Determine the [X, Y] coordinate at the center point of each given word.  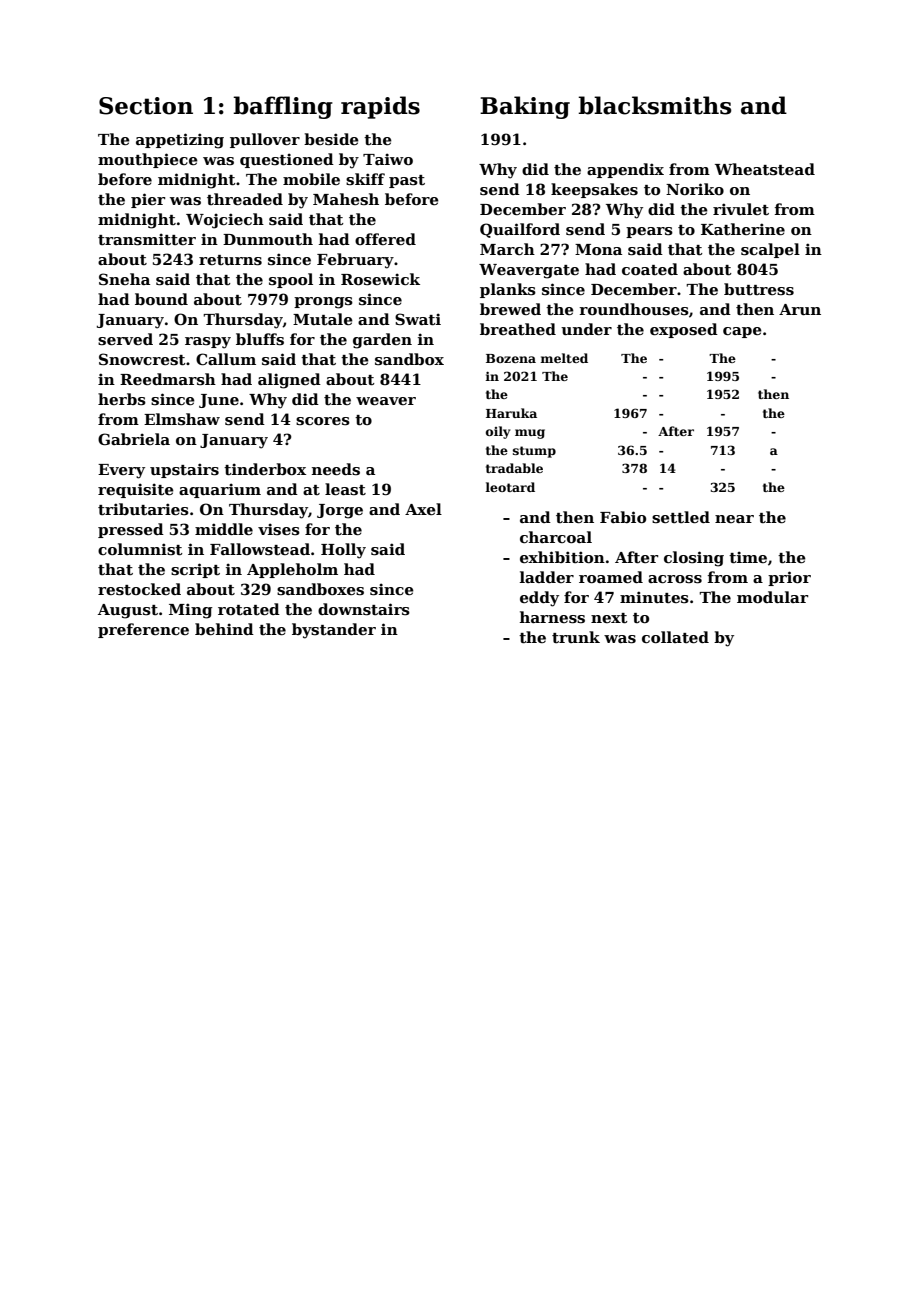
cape [742, 332]
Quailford [520, 230]
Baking [525, 107]
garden [382, 341]
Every [121, 471]
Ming [191, 611]
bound [161, 299]
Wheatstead [765, 169]
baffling [283, 107]
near [734, 519]
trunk [576, 637]
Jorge [340, 511]
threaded [245, 199]
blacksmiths [655, 105]
